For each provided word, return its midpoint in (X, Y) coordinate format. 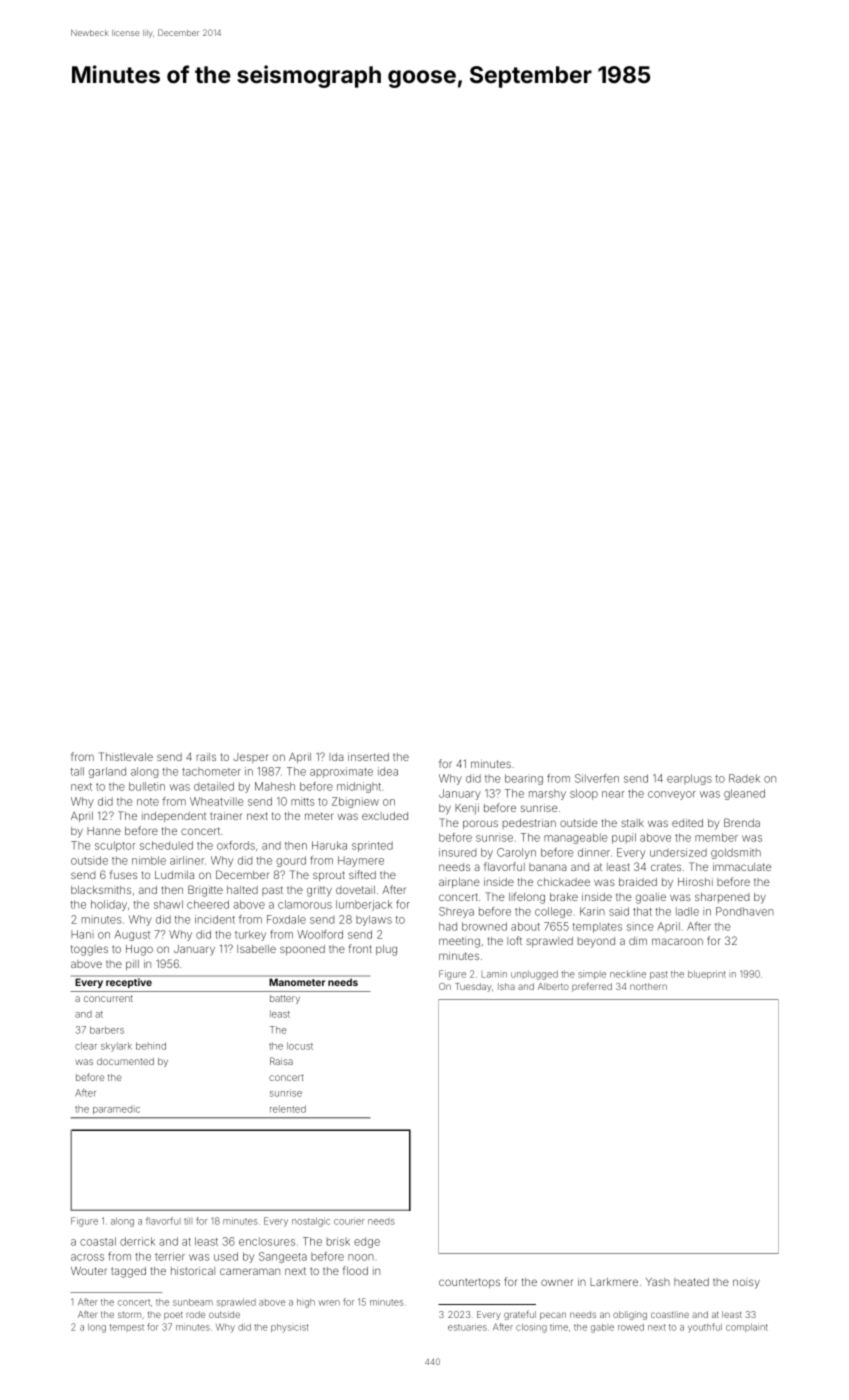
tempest (127, 1328)
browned (484, 926)
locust (300, 1046)
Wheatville (216, 801)
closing (531, 1328)
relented (288, 1109)
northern (648, 986)
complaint (747, 1328)
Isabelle (256, 949)
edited (687, 823)
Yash (658, 1282)
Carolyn (516, 853)
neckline (628, 974)
